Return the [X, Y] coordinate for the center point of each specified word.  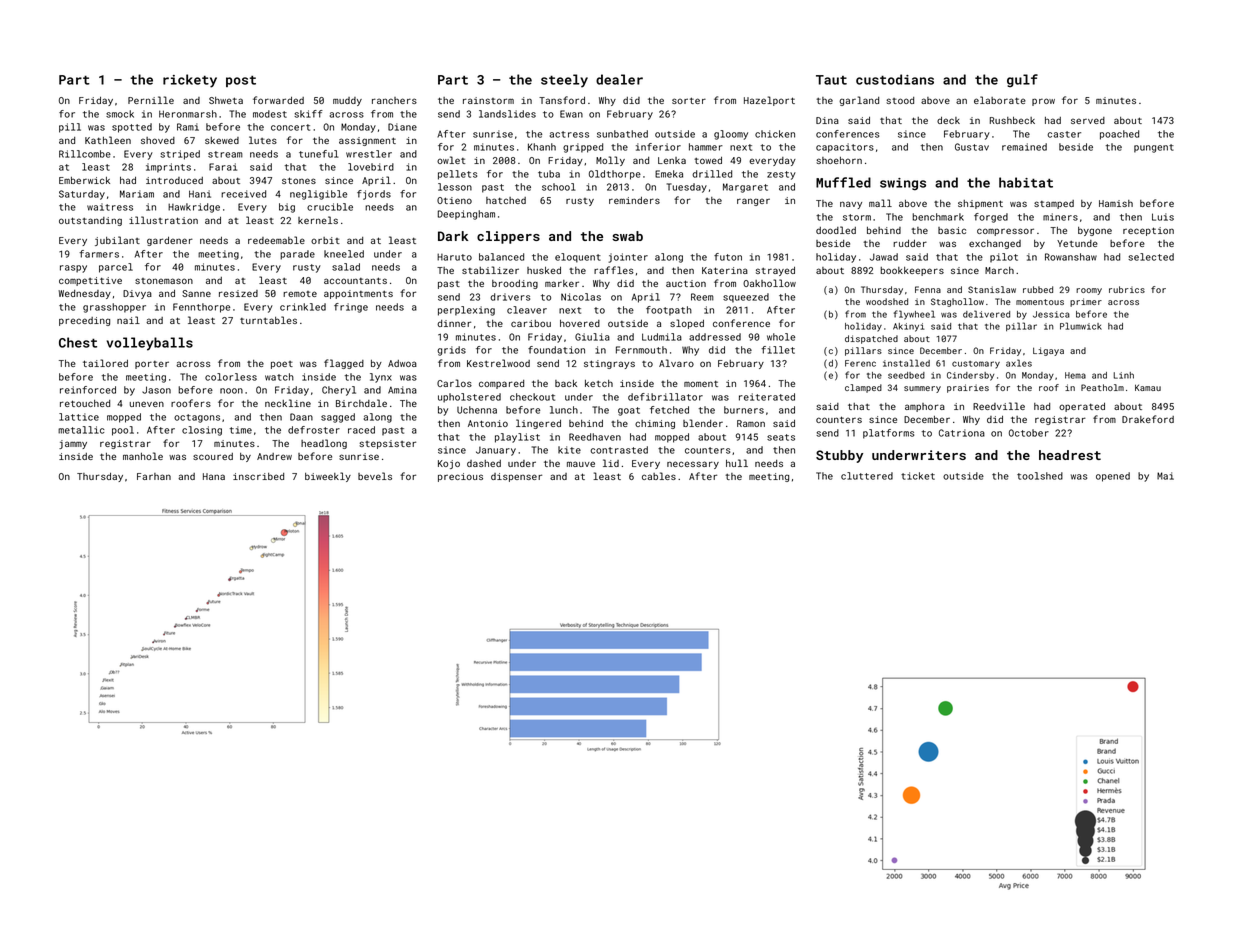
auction [686, 283]
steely [564, 81]
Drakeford [1148, 419]
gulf [1022, 80]
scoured [213, 456]
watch [279, 377]
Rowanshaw [1071, 257]
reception [1148, 231]
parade [297, 255]
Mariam [137, 194]
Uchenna [477, 410]
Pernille [151, 100]
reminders [634, 200]
